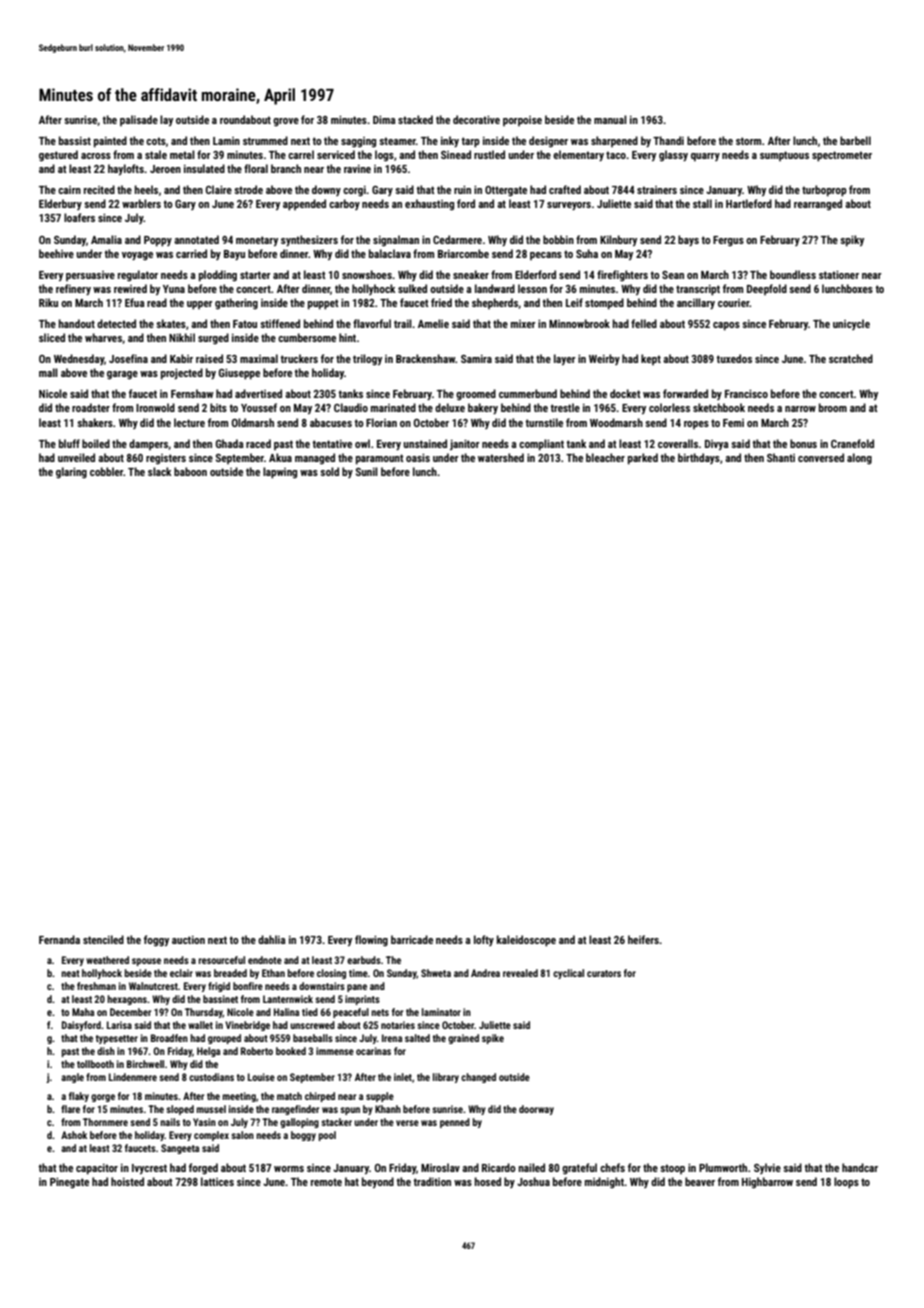  Describe the element at coordinates (127, 1181) in the document. I see `hoisted` at that location.
